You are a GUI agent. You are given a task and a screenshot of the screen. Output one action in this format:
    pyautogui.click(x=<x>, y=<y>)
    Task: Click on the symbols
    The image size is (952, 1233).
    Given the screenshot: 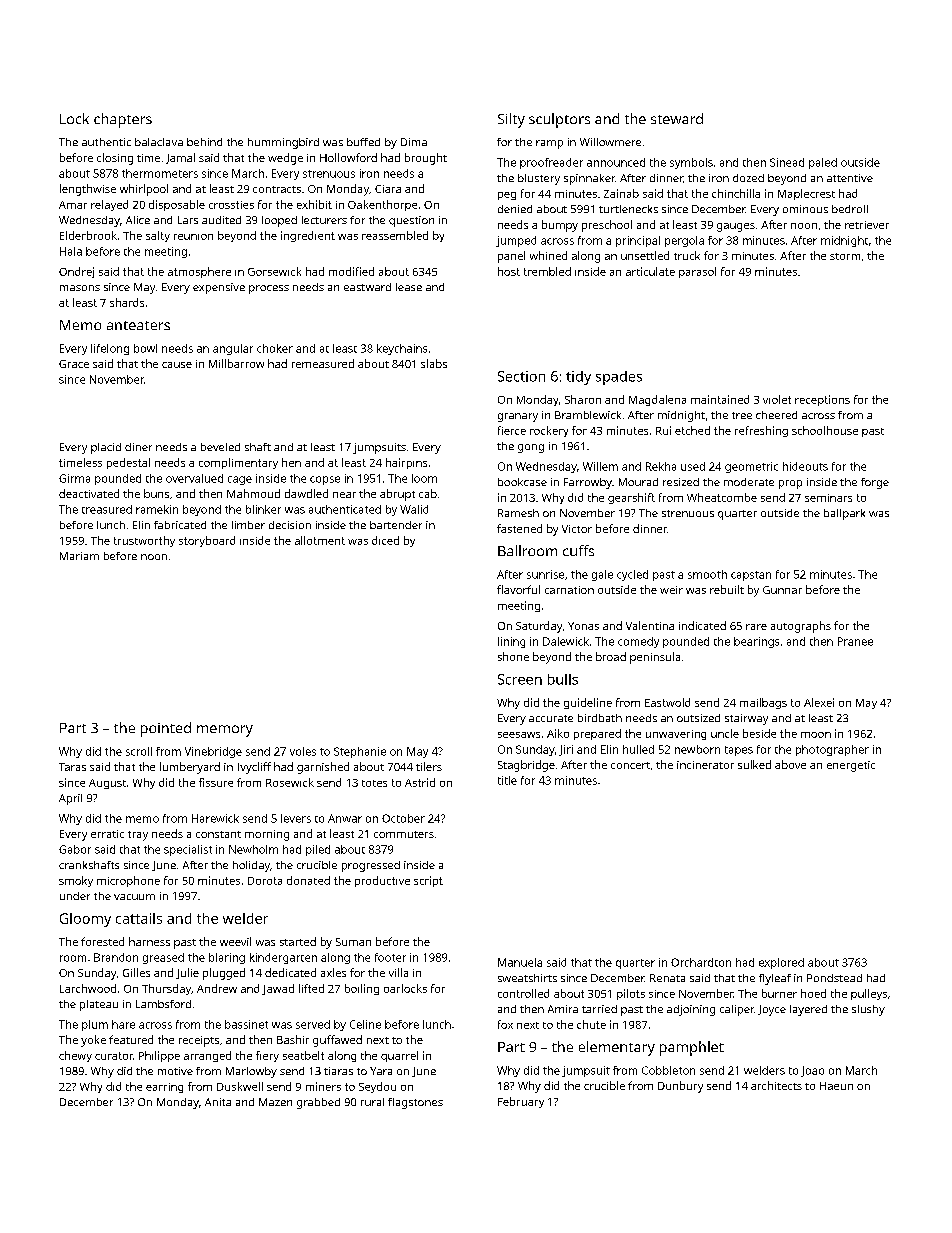 What is the action you would take?
    pyautogui.click(x=691, y=163)
